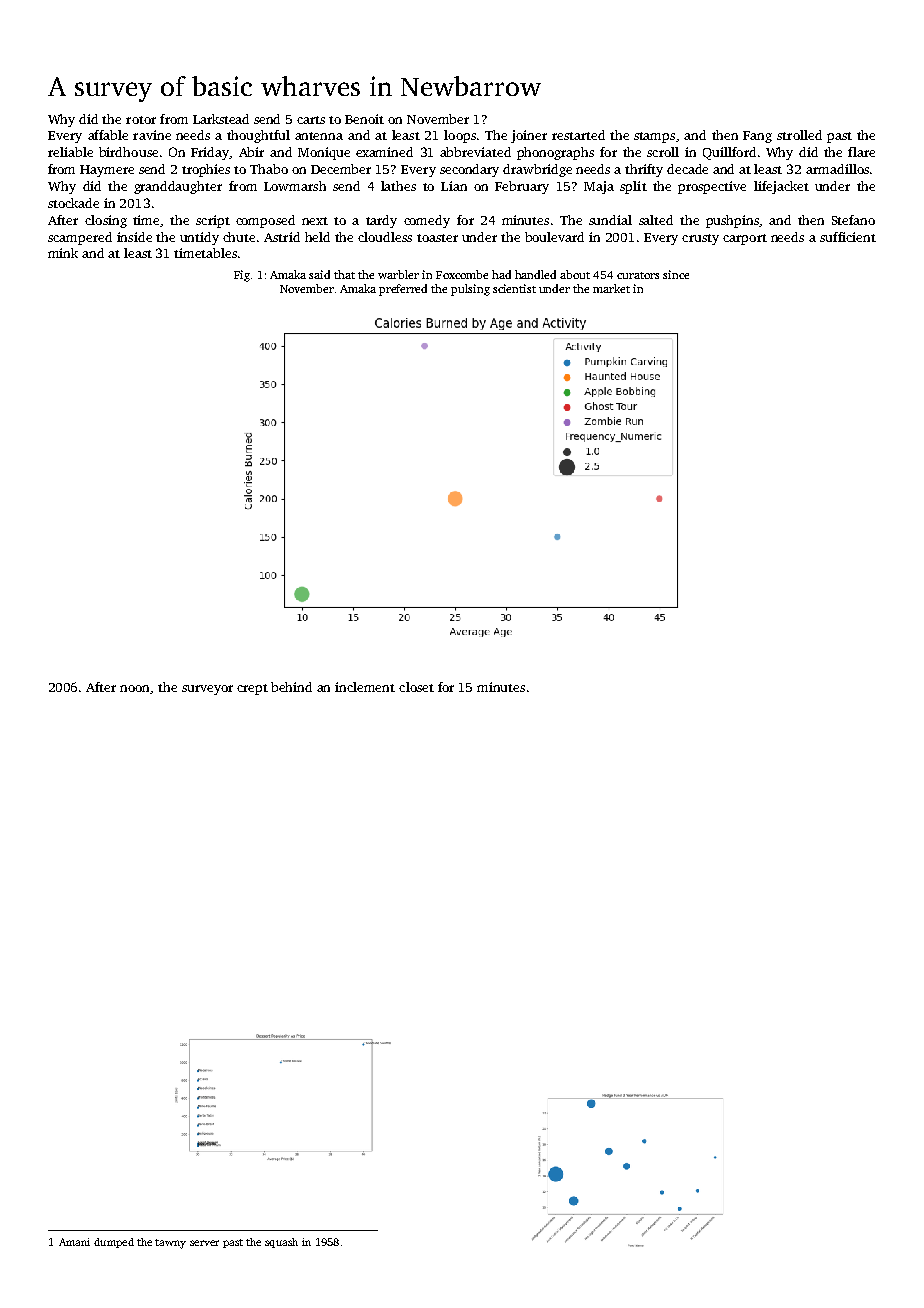  Describe the element at coordinates (319, 274) in the document. I see `said` at that location.
